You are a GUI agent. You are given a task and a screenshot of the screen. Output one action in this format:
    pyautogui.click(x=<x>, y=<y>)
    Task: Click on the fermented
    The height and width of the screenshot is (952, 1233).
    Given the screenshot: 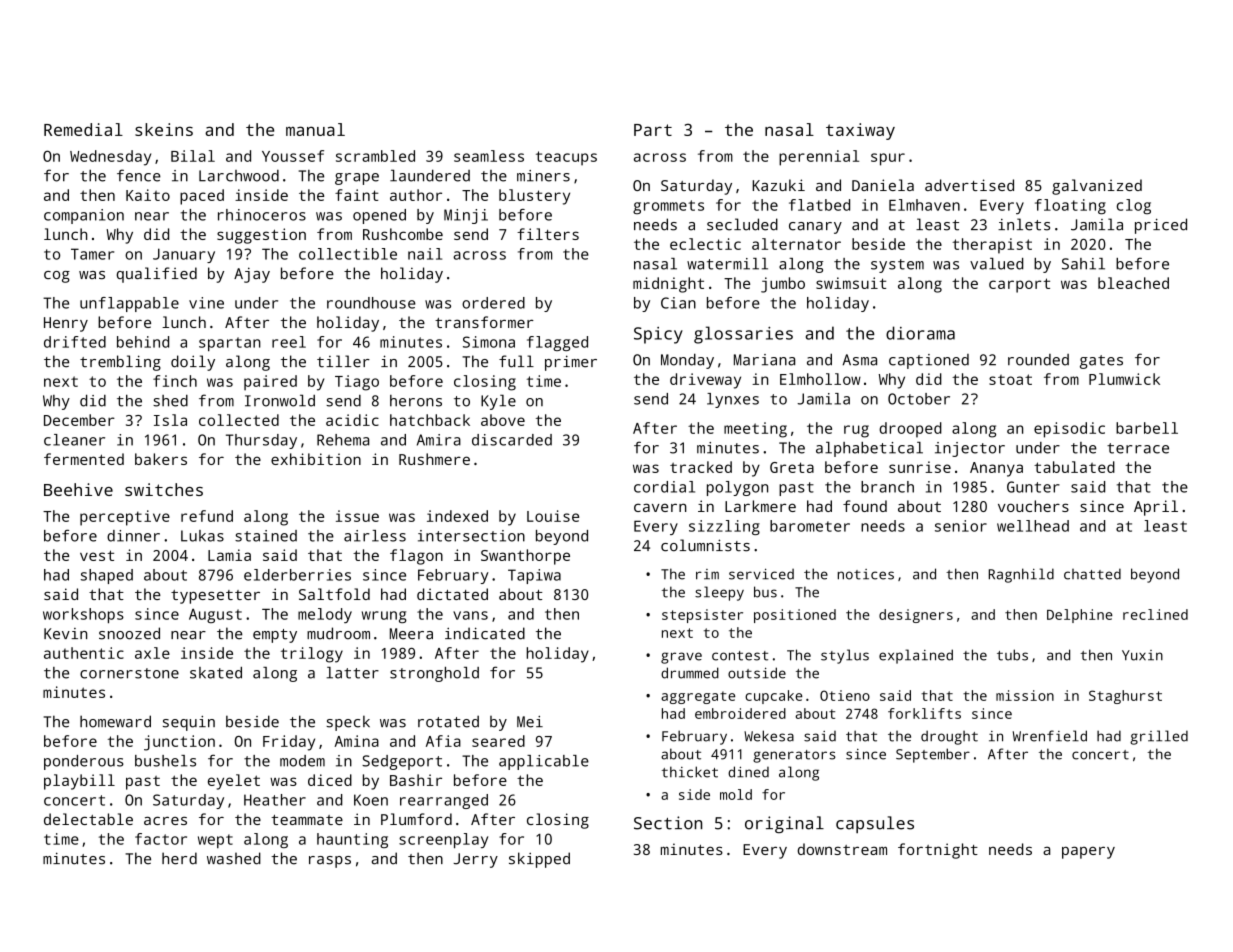 What is the action you would take?
    pyautogui.click(x=84, y=459)
